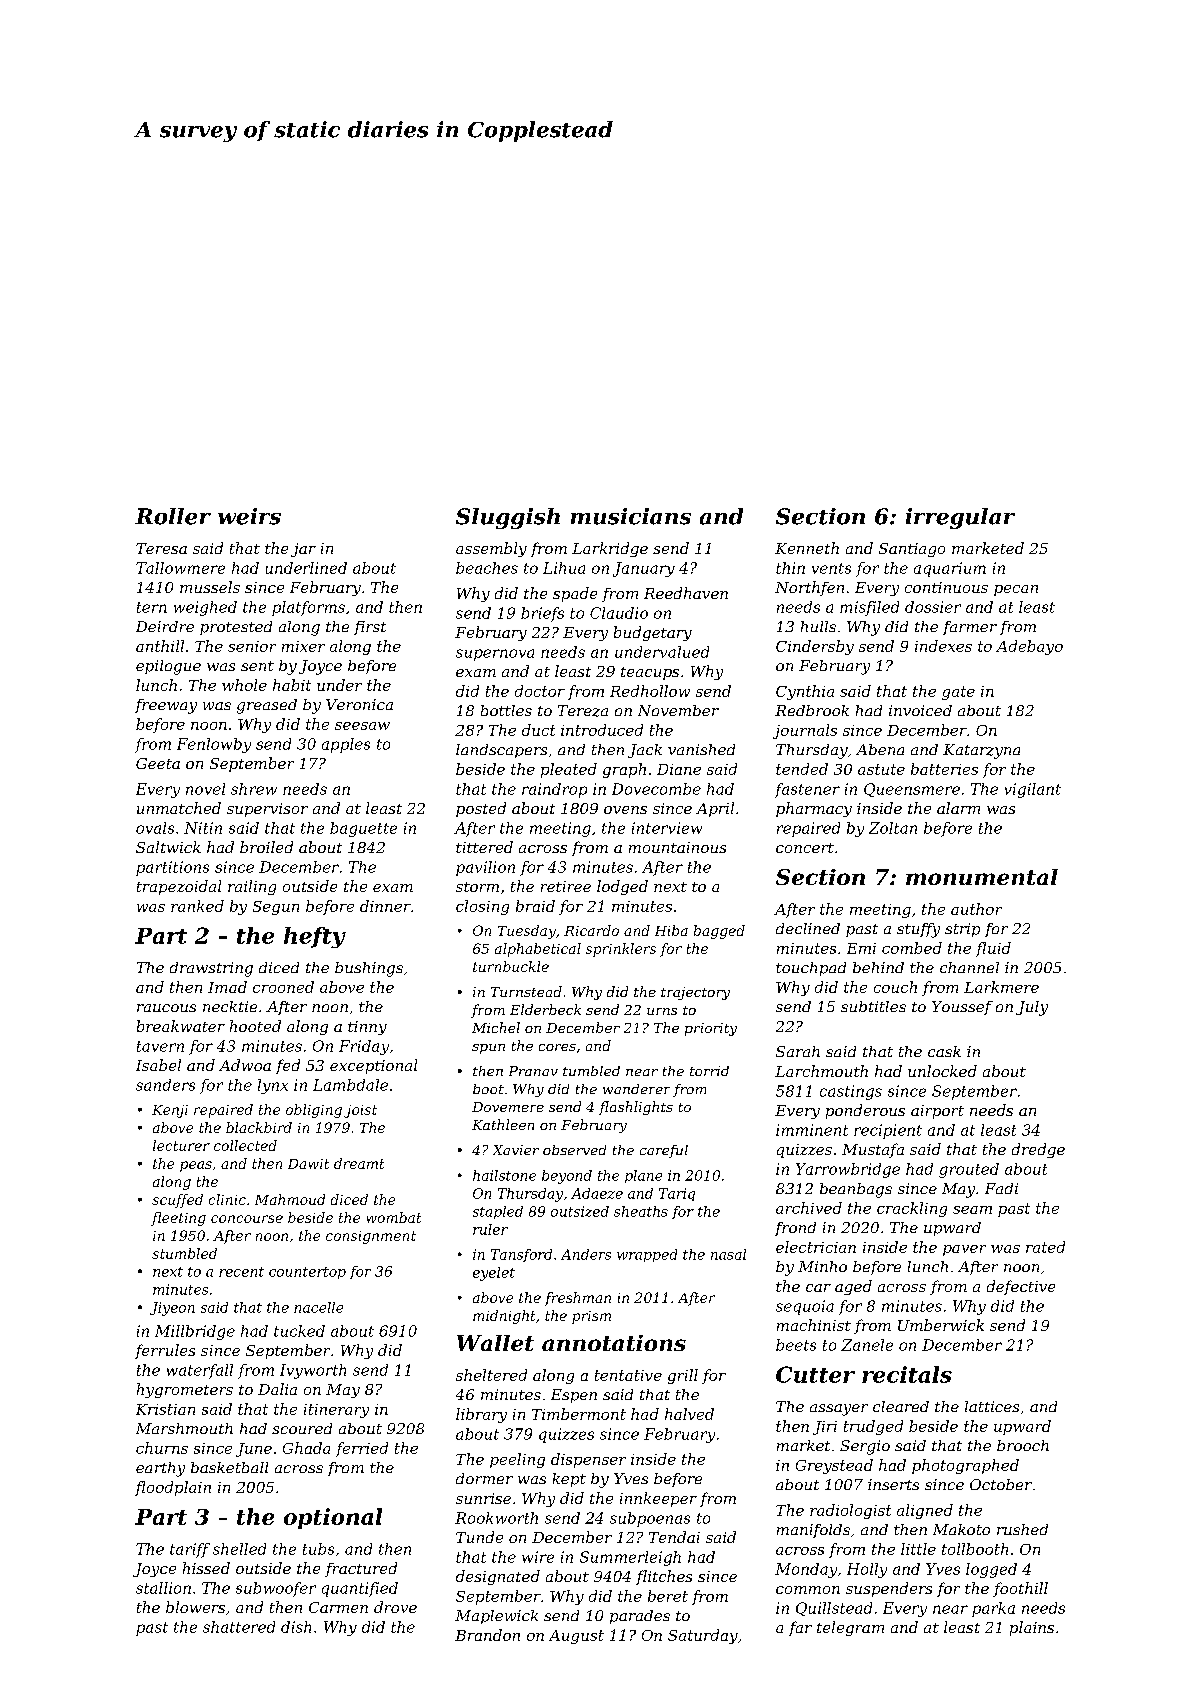 The height and width of the screenshot is (1701, 1203). Describe the element at coordinates (631, 516) in the screenshot. I see `musicians` at that location.
